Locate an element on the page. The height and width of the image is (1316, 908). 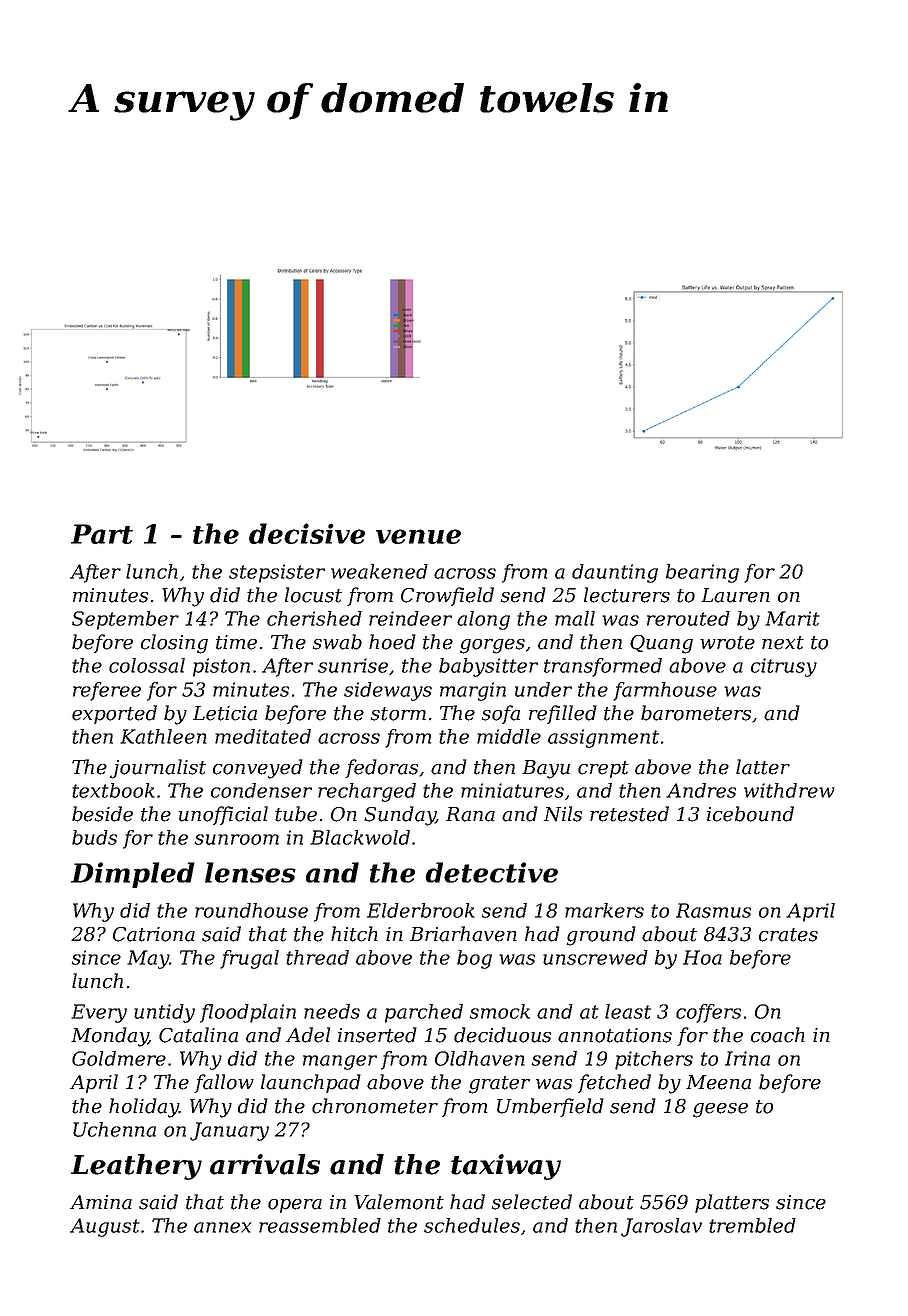
annex is located at coordinates (222, 1227).
